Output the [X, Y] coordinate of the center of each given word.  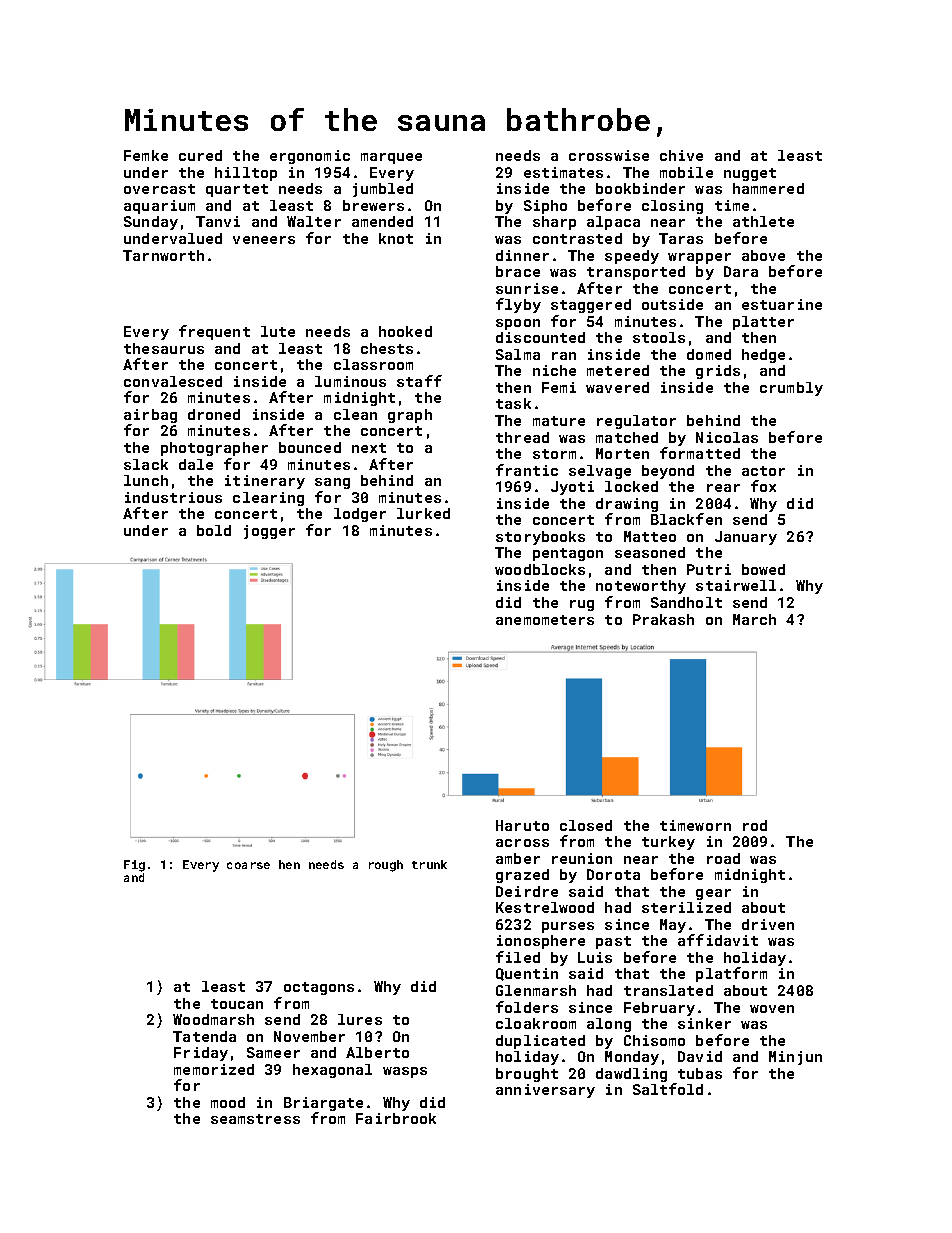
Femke [146, 155]
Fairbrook [396, 1118]
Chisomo [654, 1040]
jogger [269, 532]
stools [659, 337]
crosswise [609, 155]
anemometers [545, 620]
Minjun [795, 1058]
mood [228, 1102]
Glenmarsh [536, 990]
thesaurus [164, 348]
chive [681, 155]
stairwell [736, 585]
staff [419, 381]
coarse [248, 865]
